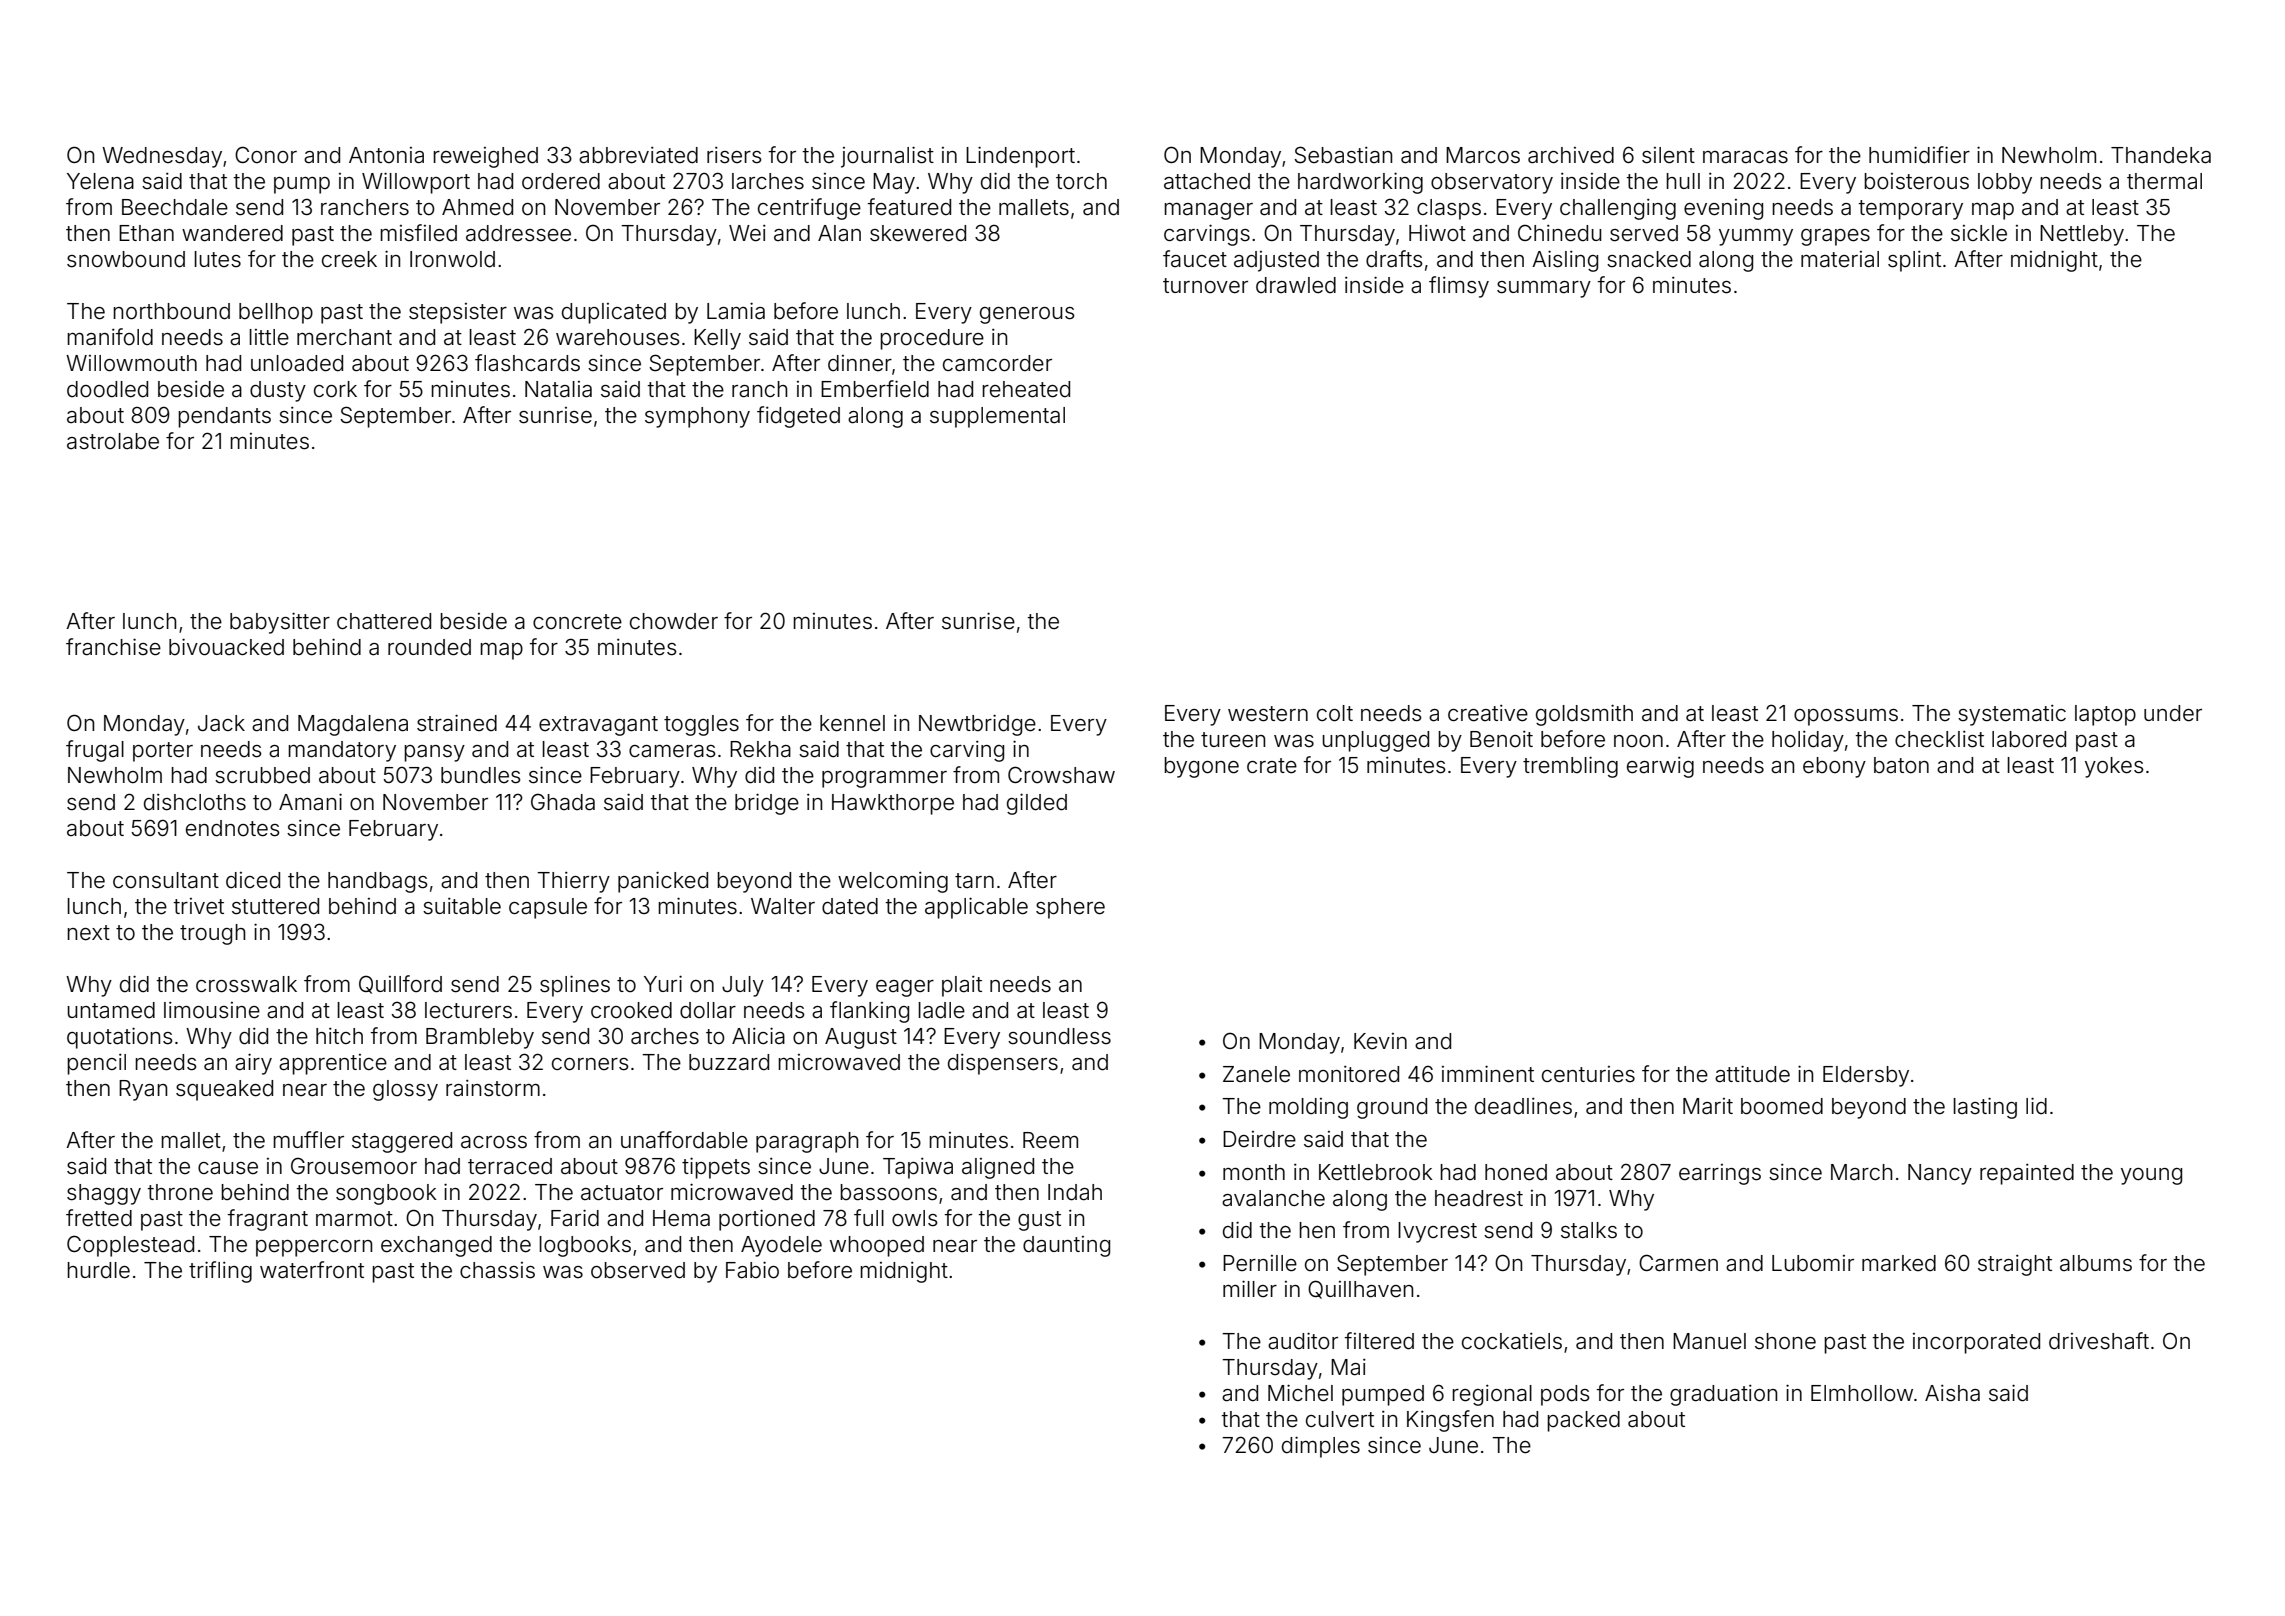 This image has width=2285, height=1616. What do you see at coordinates (98, 1270) in the image?
I see `hurdle` at bounding box center [98, 1270].
